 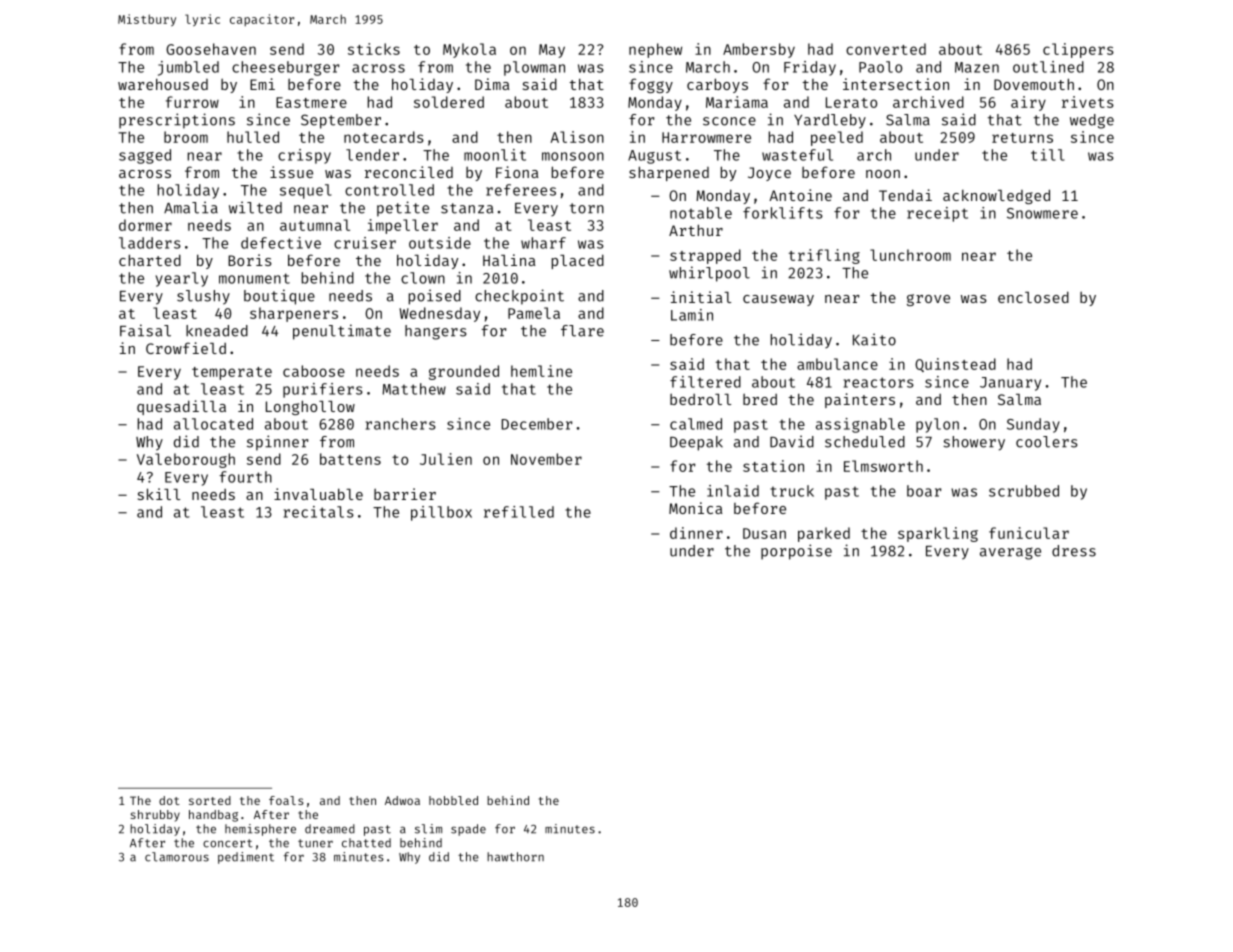 What do you see at coordinates (655, 50) in the image?
I see `nephew` at bounding box center [655, 50].
